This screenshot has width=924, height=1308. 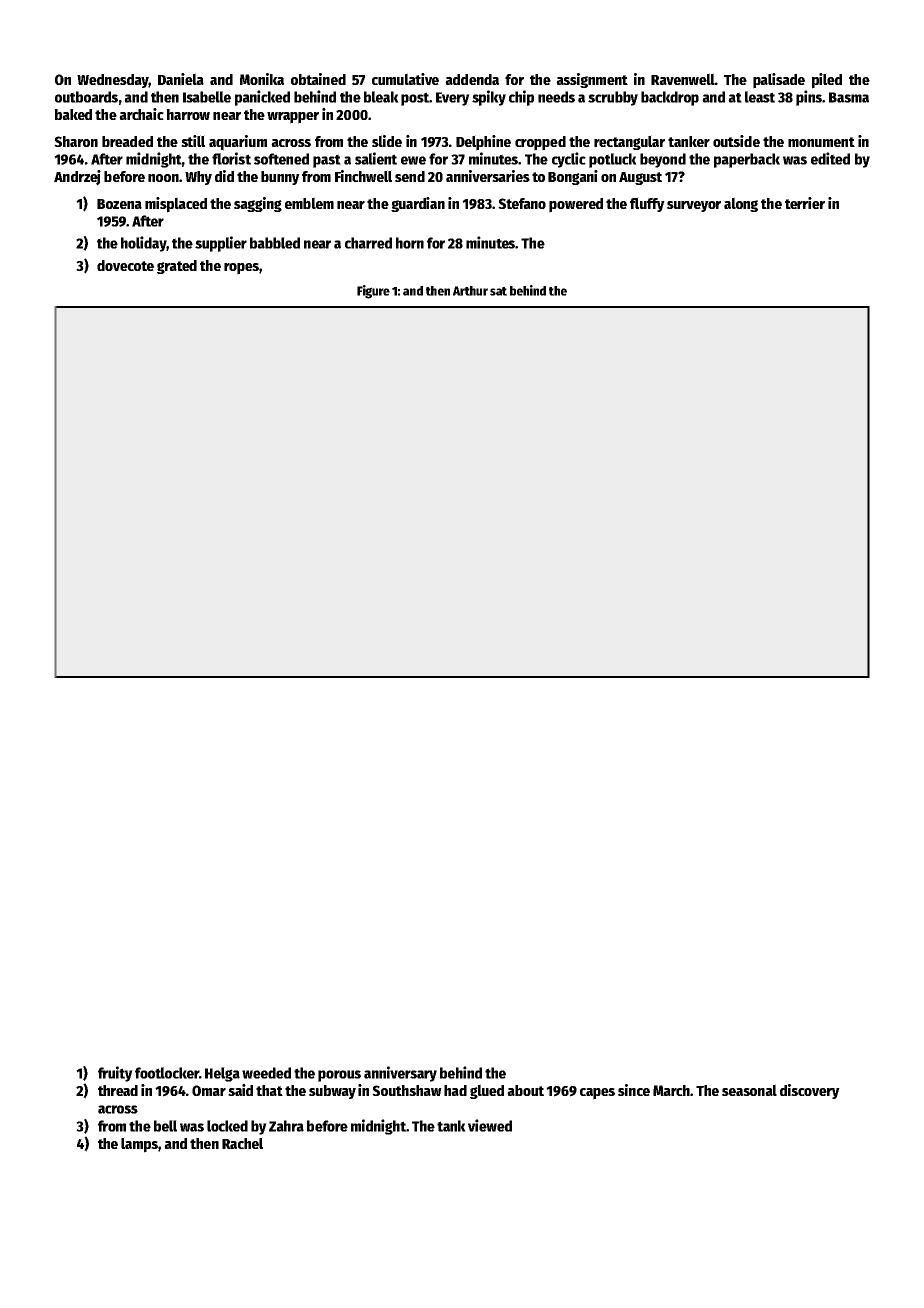 What do you see at coordinates (470, 291) in the screenshot?
I see `Arthur` at bounding box center [470, 291].
